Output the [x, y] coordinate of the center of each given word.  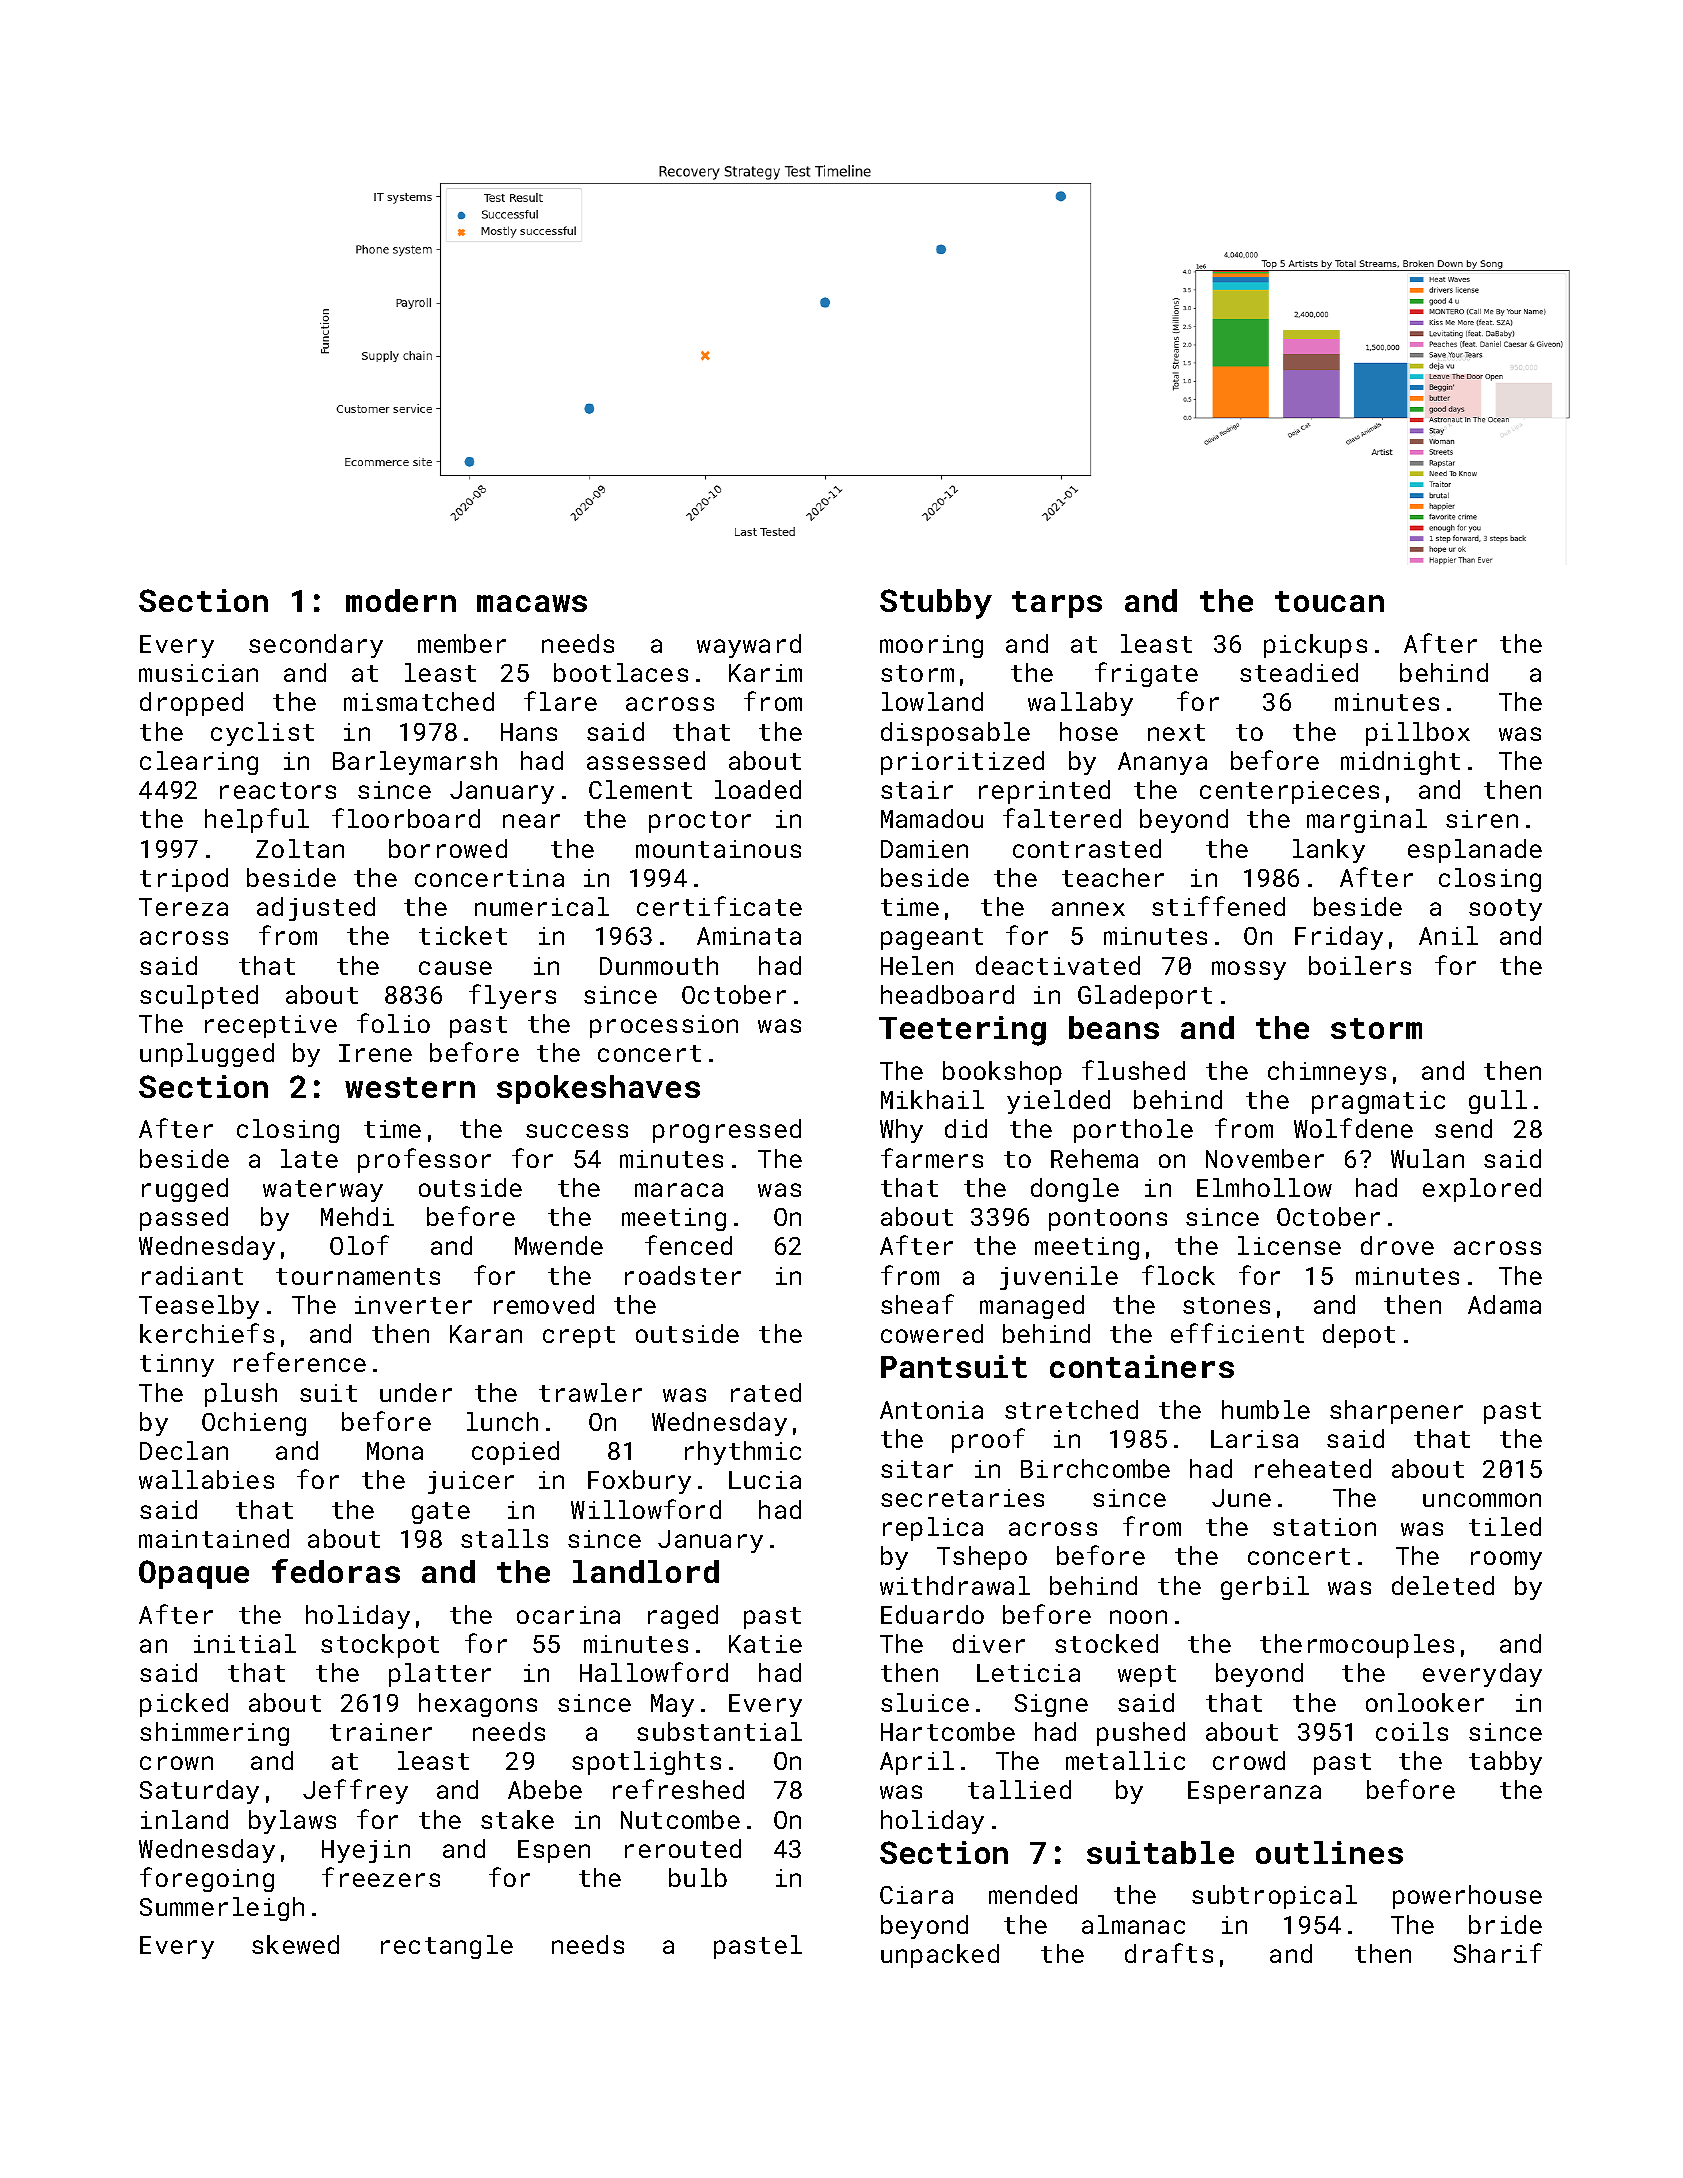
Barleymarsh [415, 763]
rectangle [447, 1947]
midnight [1400, 763]
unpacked [940, 1956]
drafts [1169, 1953]
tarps [1057, 604]
